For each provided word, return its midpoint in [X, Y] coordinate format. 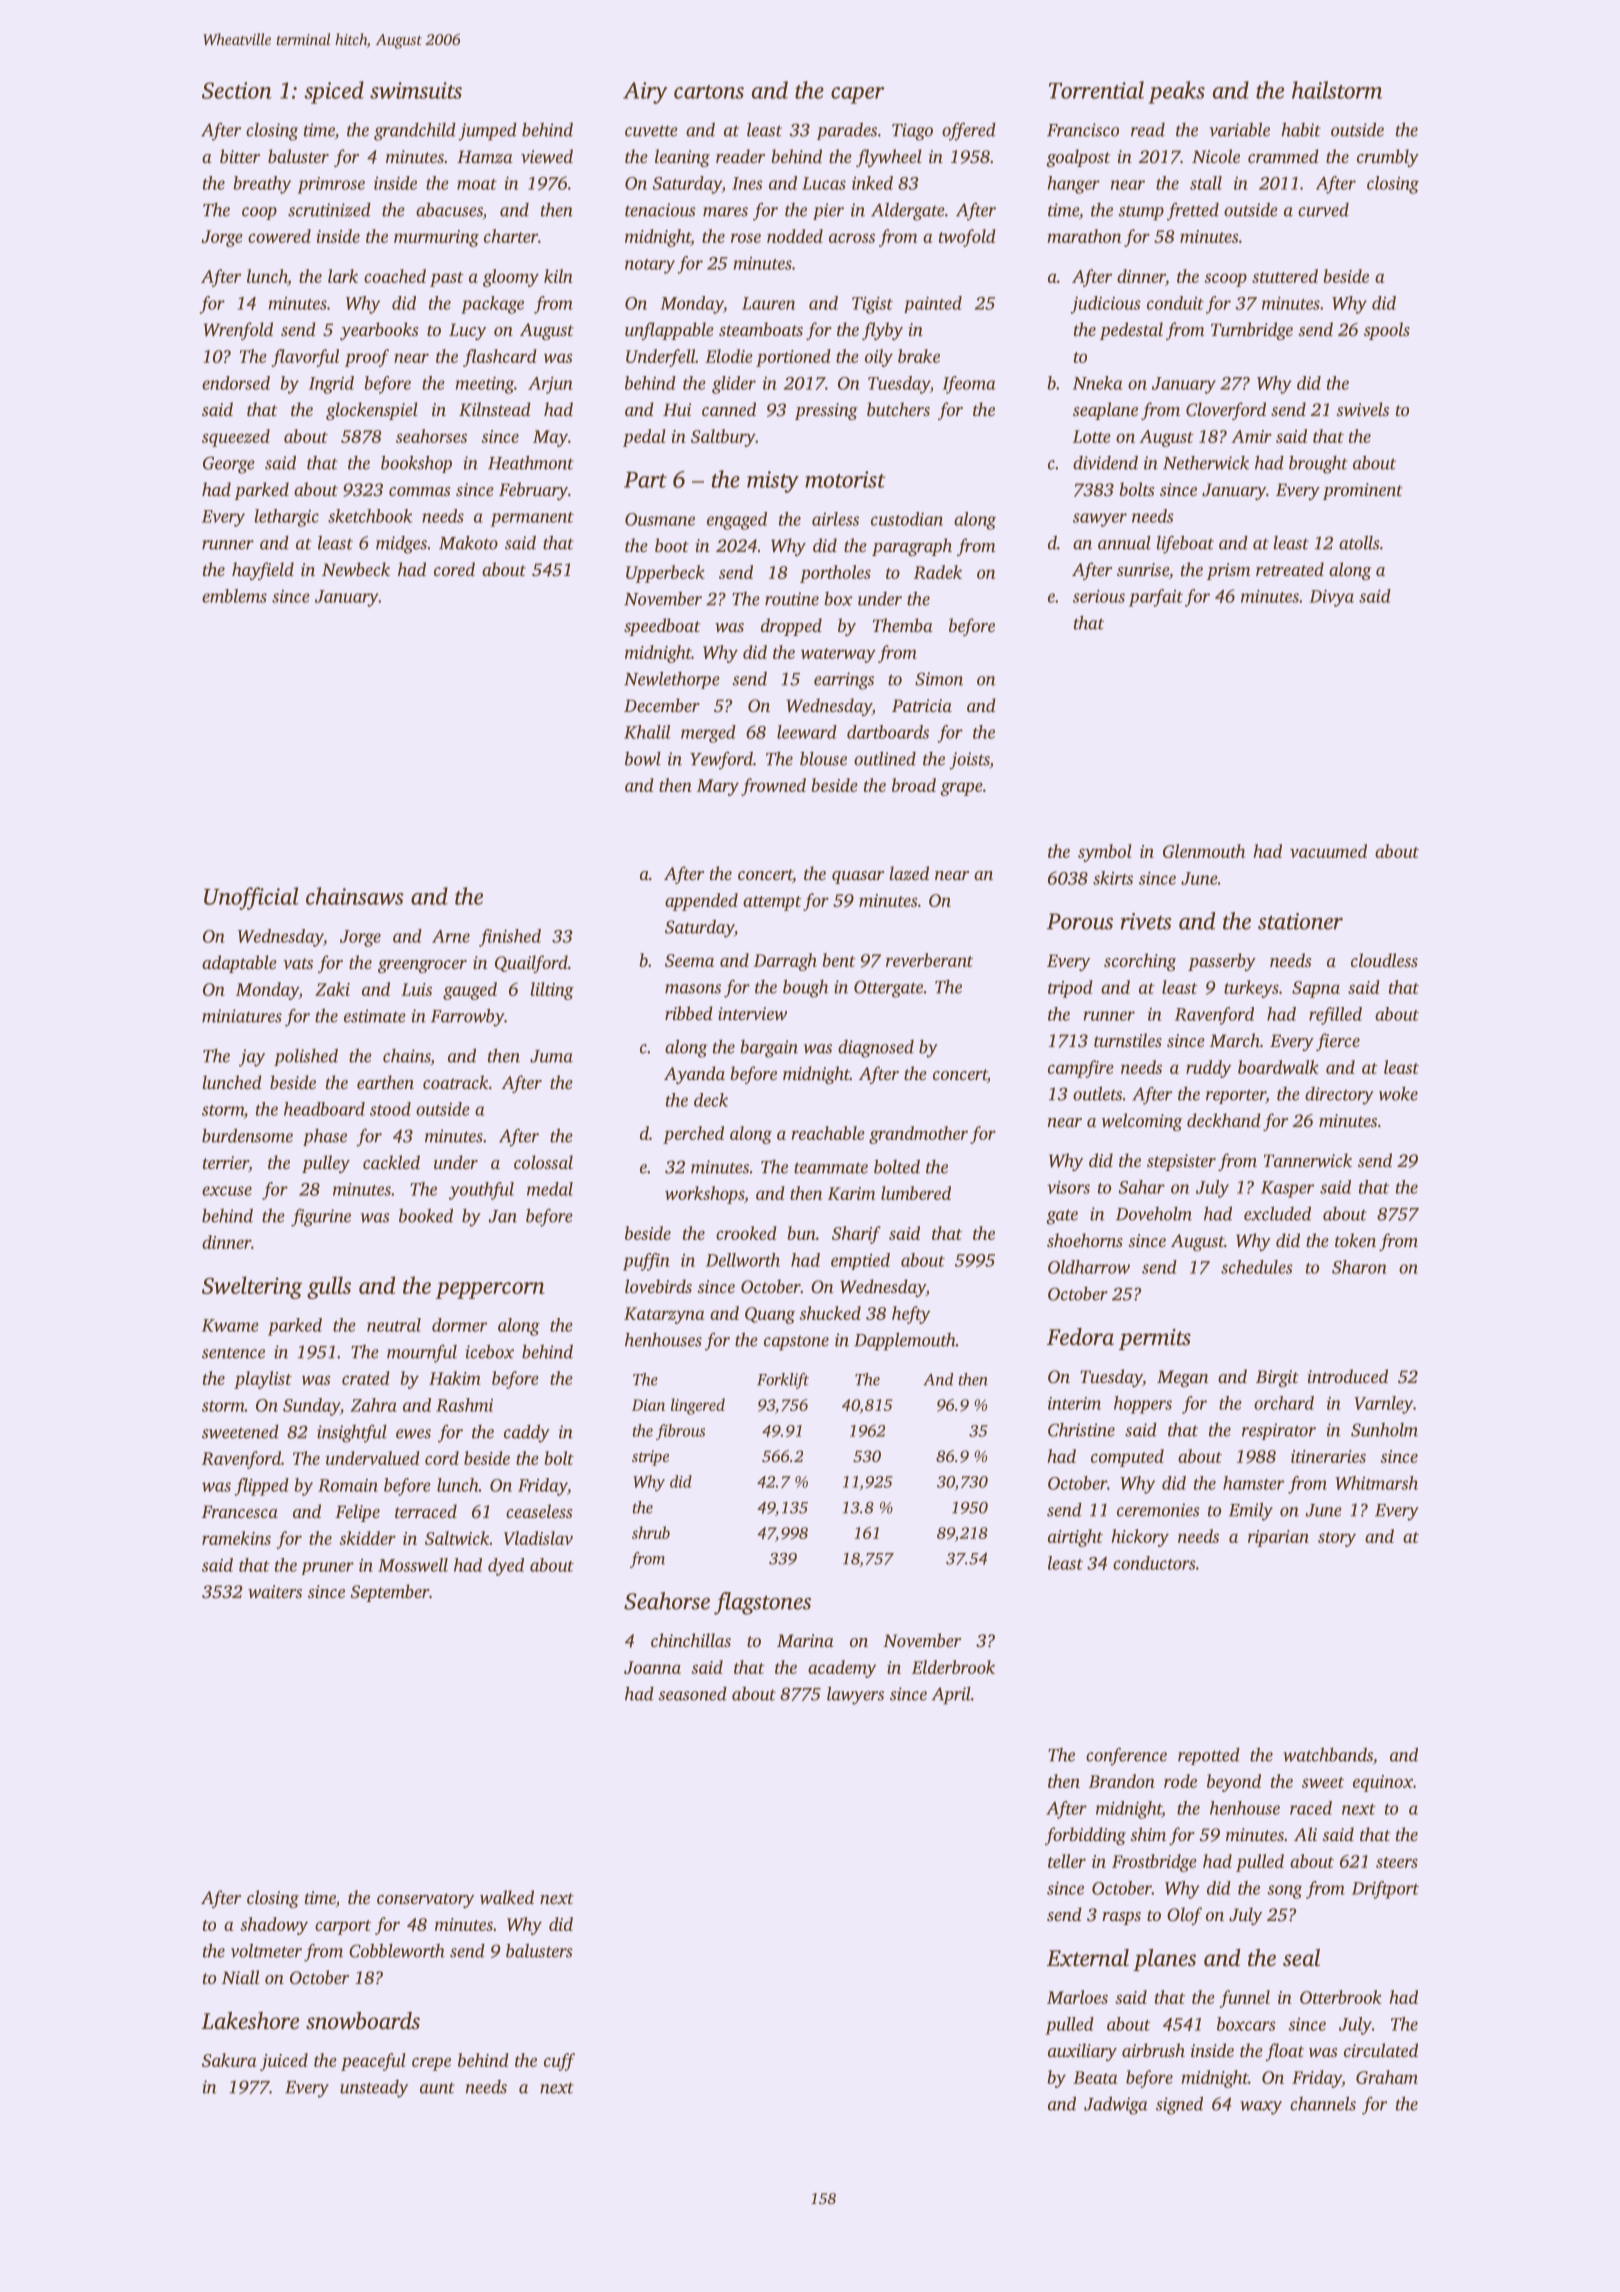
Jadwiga [1116, 2105]
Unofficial [251, 898]
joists [969, 761]
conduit [1175, 303]
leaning [682, 158]
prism [1229, 571]
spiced [334, 92]
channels [1323, 2103]
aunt [437, 2088]
